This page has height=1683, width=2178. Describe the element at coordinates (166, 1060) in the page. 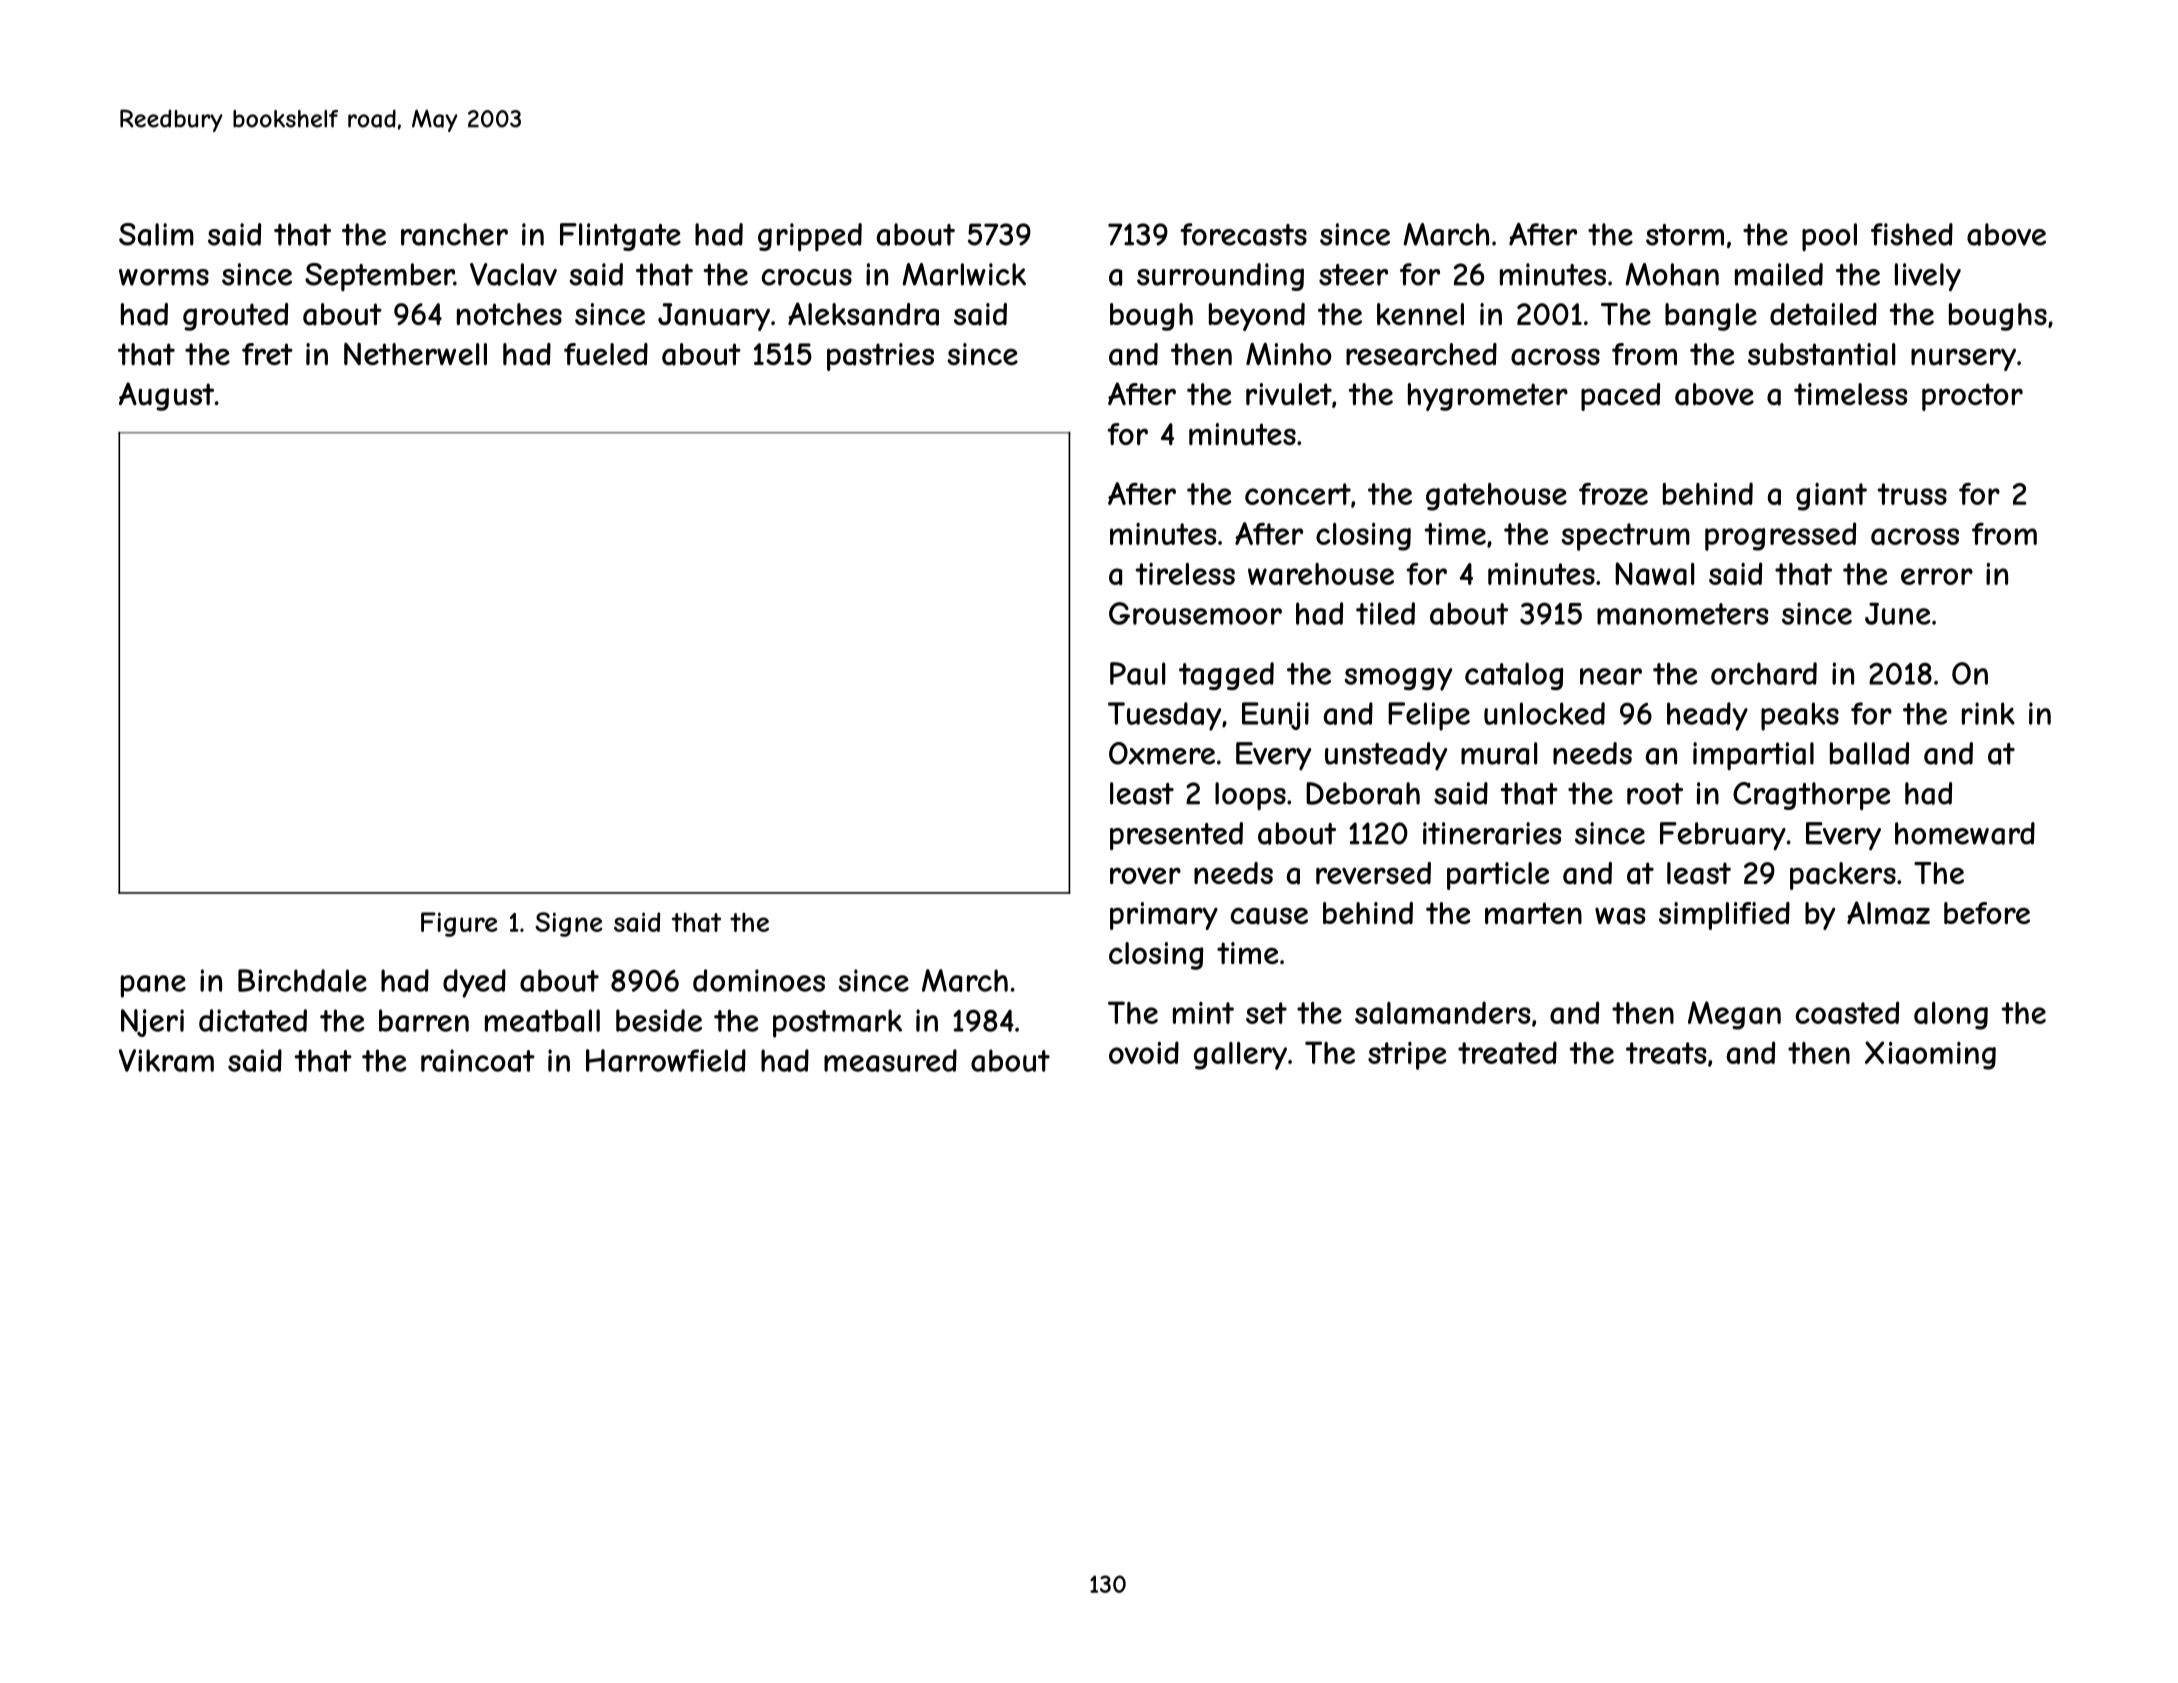

I see `Vikram` at that location.
